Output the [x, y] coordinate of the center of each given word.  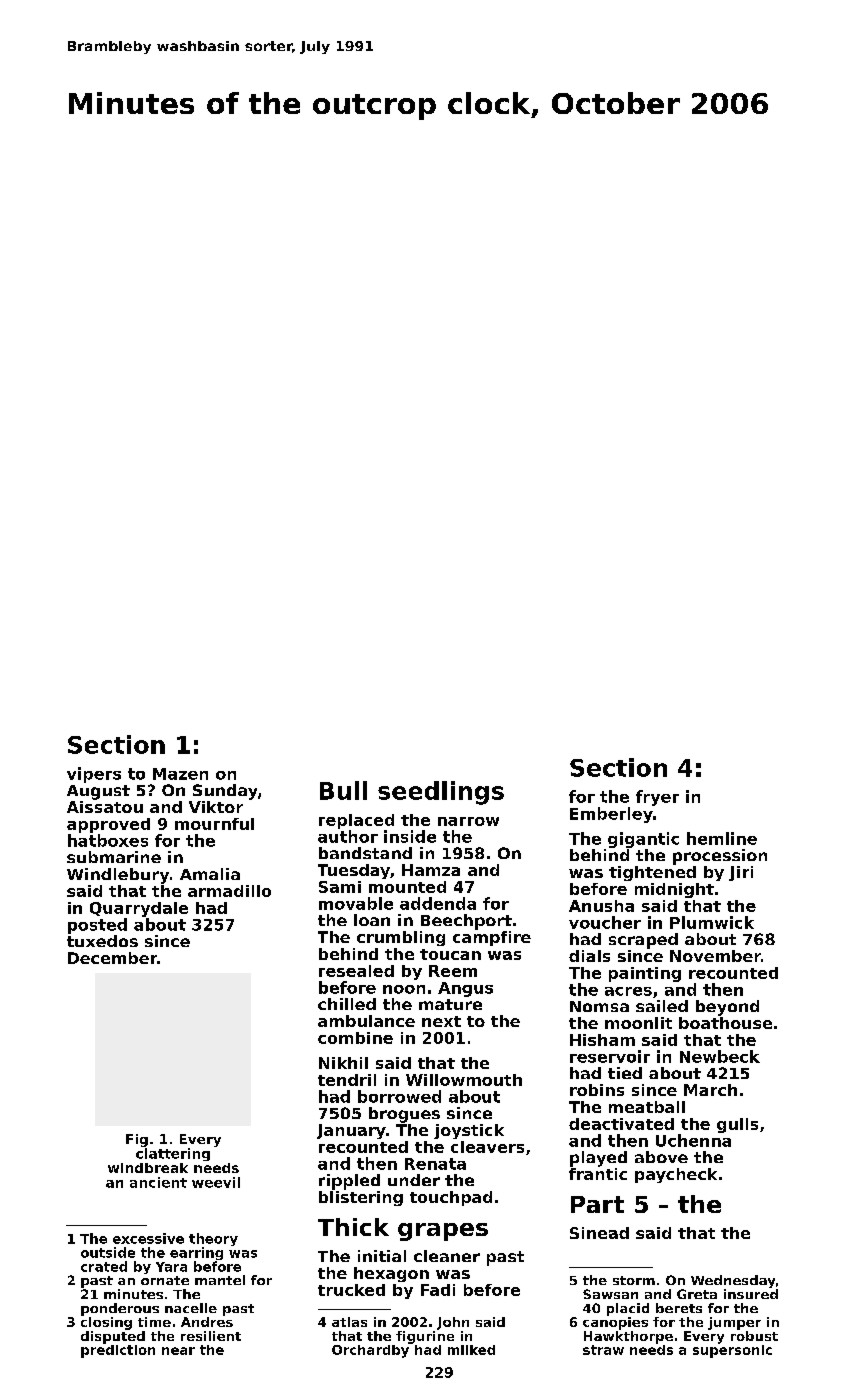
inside [410, 836]
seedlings [441, 793]
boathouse [725, 1023]
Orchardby [370, 1351]
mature [450, 1004]
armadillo [229, 891]
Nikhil [343, 1063]
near [178, 1351]
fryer [657, 798]
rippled [349, 1182]
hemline [722, 838]
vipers [94, 775]
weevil [216, 1182]
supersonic [732, 1351]
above [661, 1157]
